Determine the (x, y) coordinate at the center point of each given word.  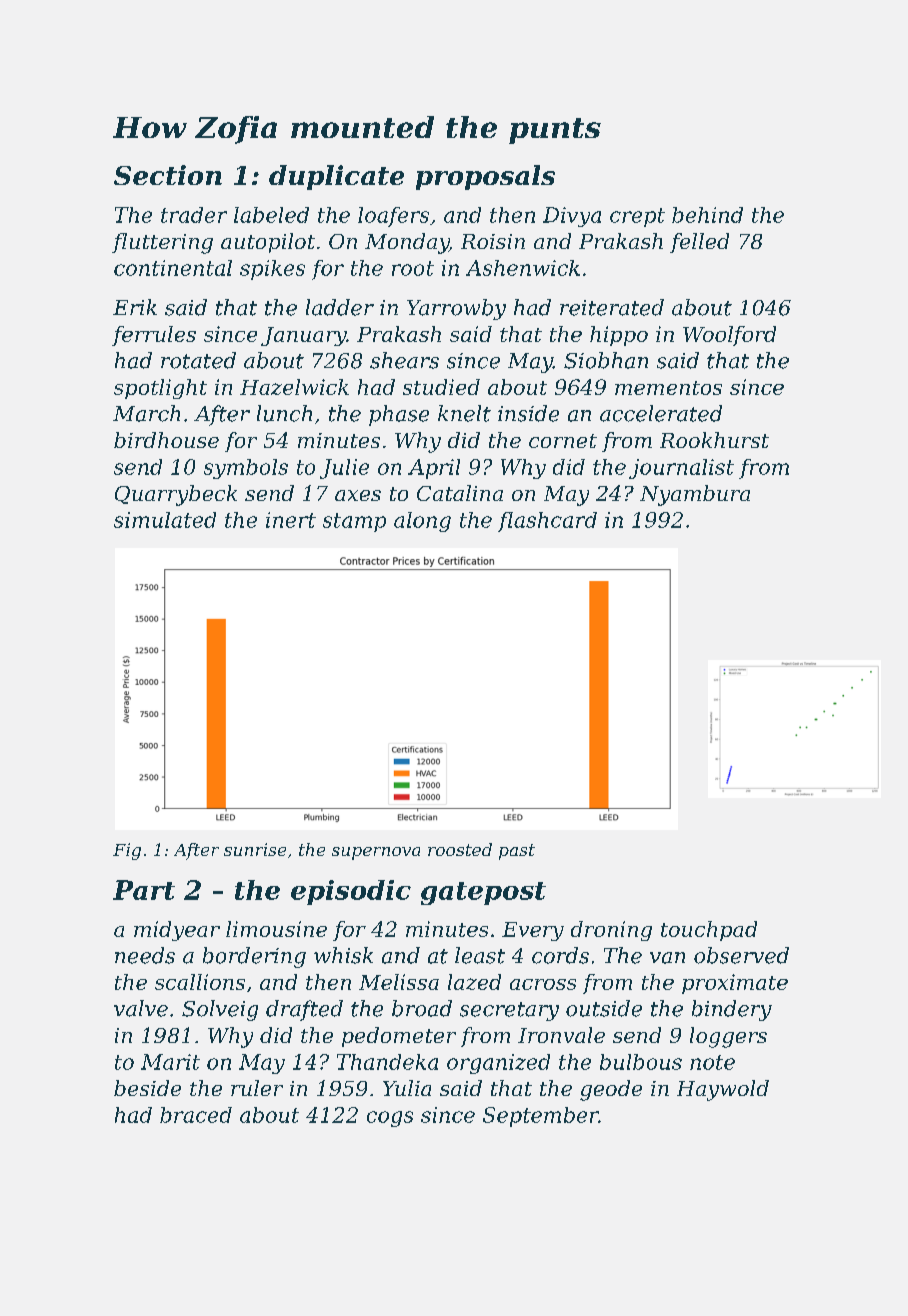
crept (637, 217)
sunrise (255, 849)
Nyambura (695, 495)
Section (168, 175)
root (413, 268)
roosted (460, 849)
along (422, 522)
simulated (165, 520)
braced (196, 1115)
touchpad (709, 931)
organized (498, 1064)
